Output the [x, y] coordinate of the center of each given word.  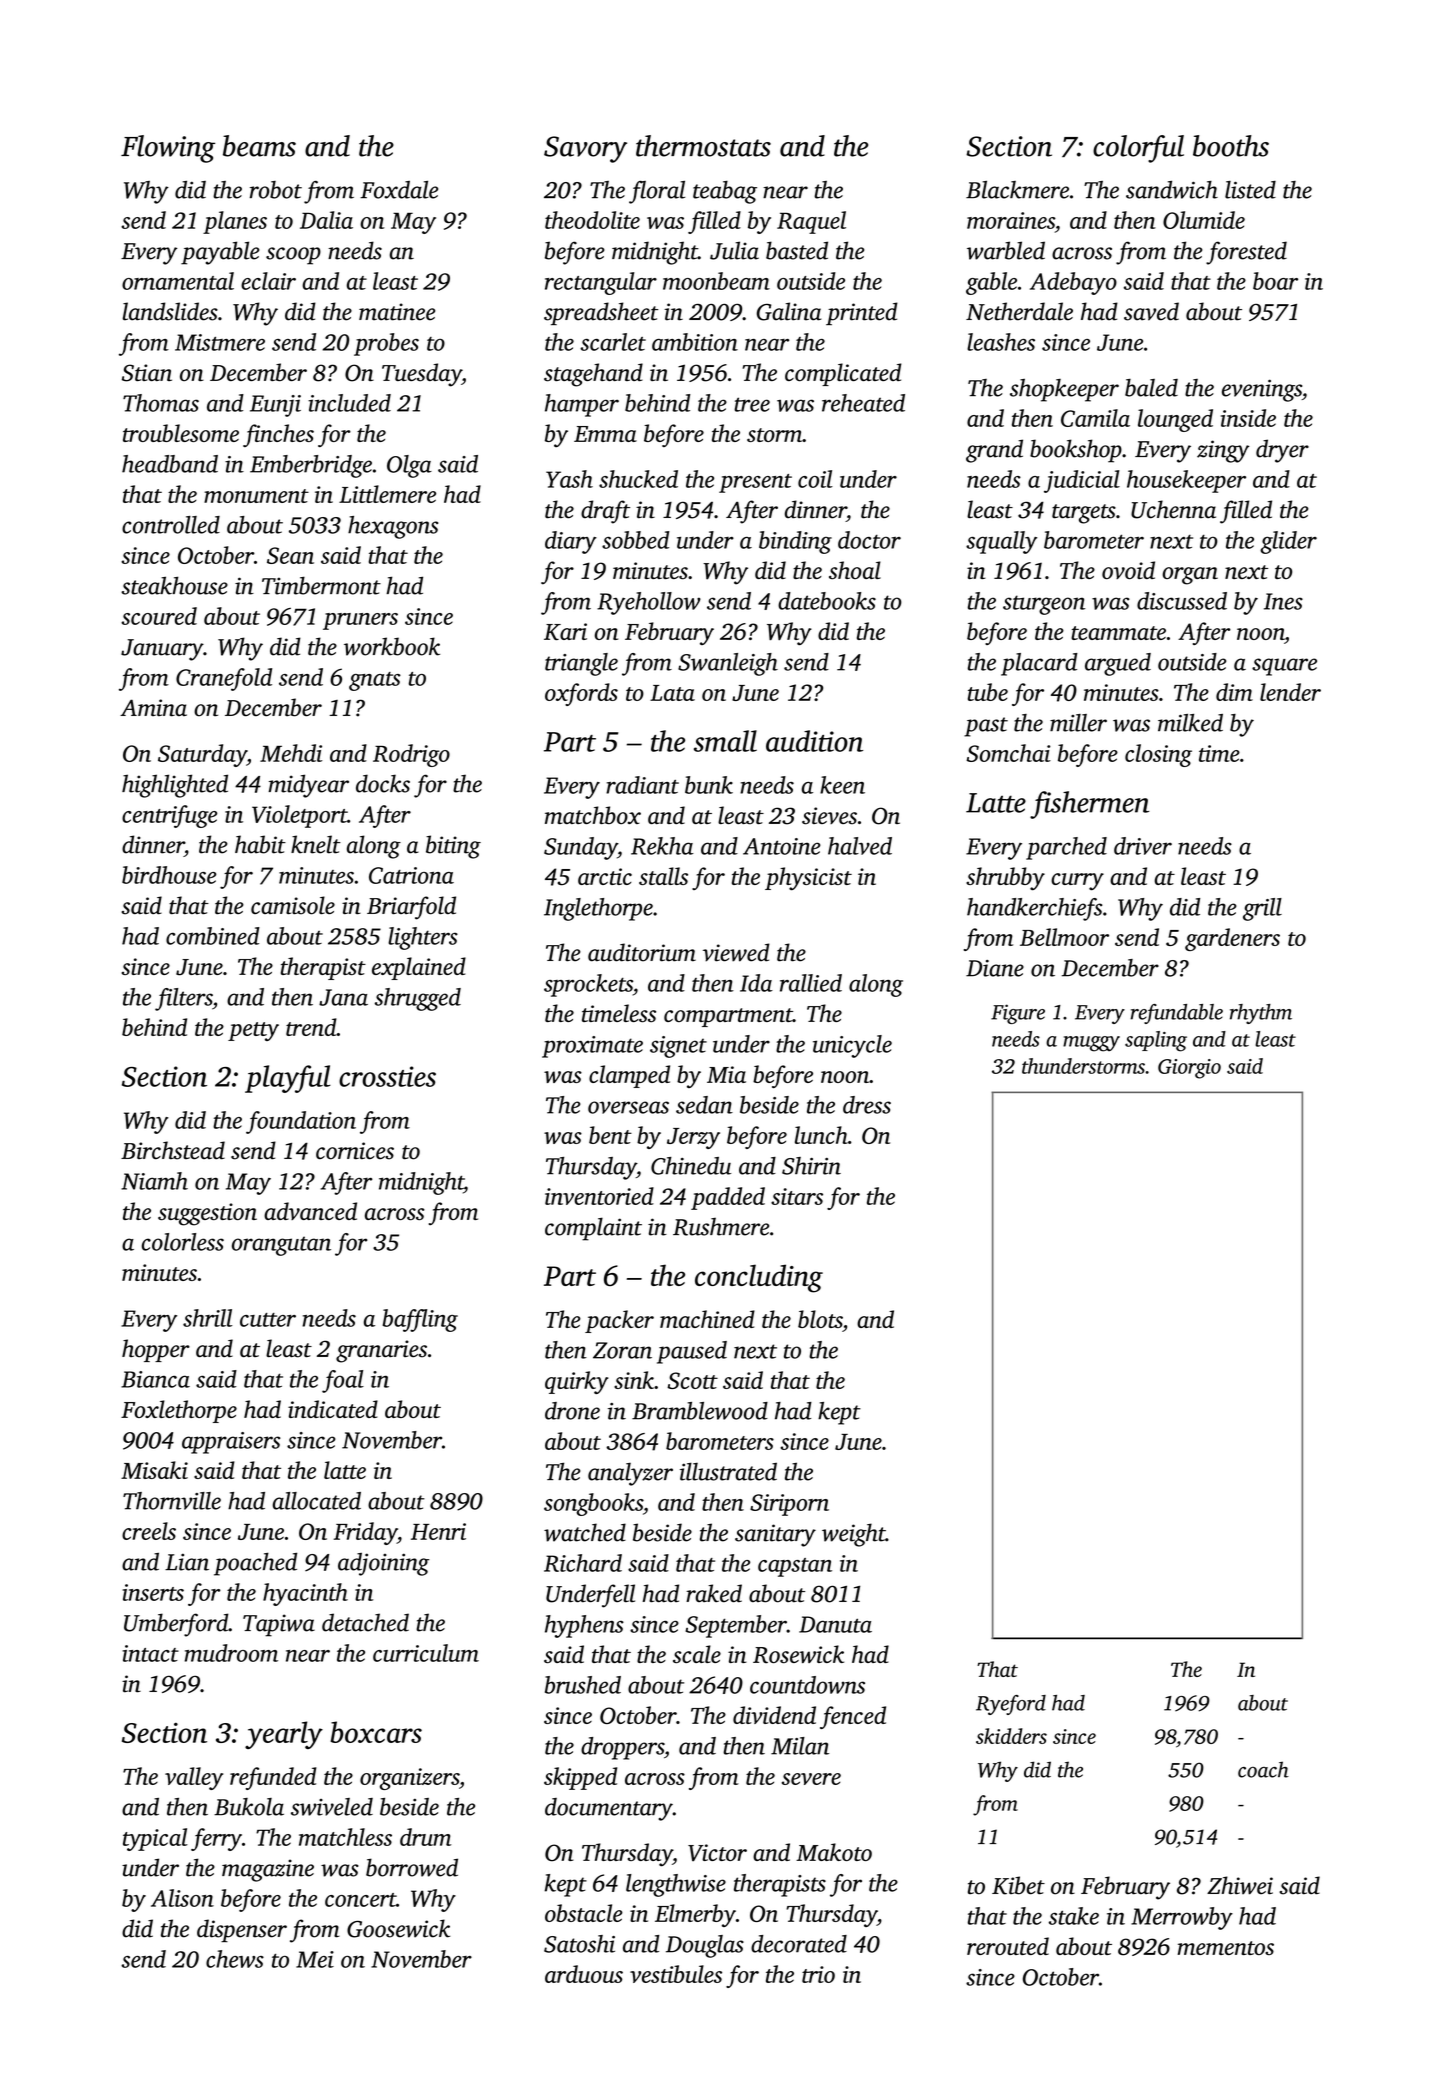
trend [311, 1027]
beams [259, 146]
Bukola [249, 1807]
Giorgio [1189, 1069]
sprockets [588, 985]
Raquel [811, 222]
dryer [1282, 451]
